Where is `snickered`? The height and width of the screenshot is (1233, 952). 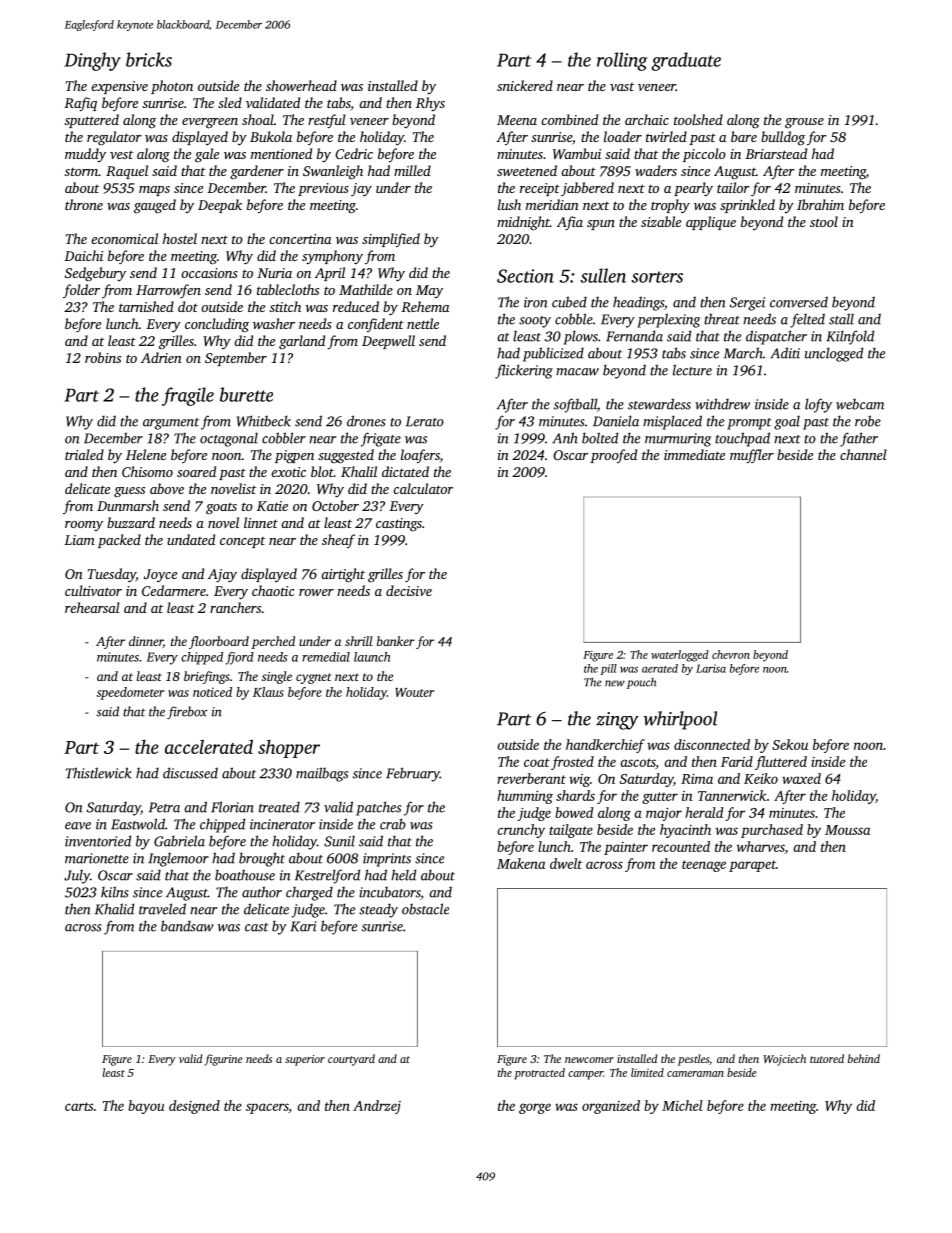
snickered is located at coordinates (525, 85).
